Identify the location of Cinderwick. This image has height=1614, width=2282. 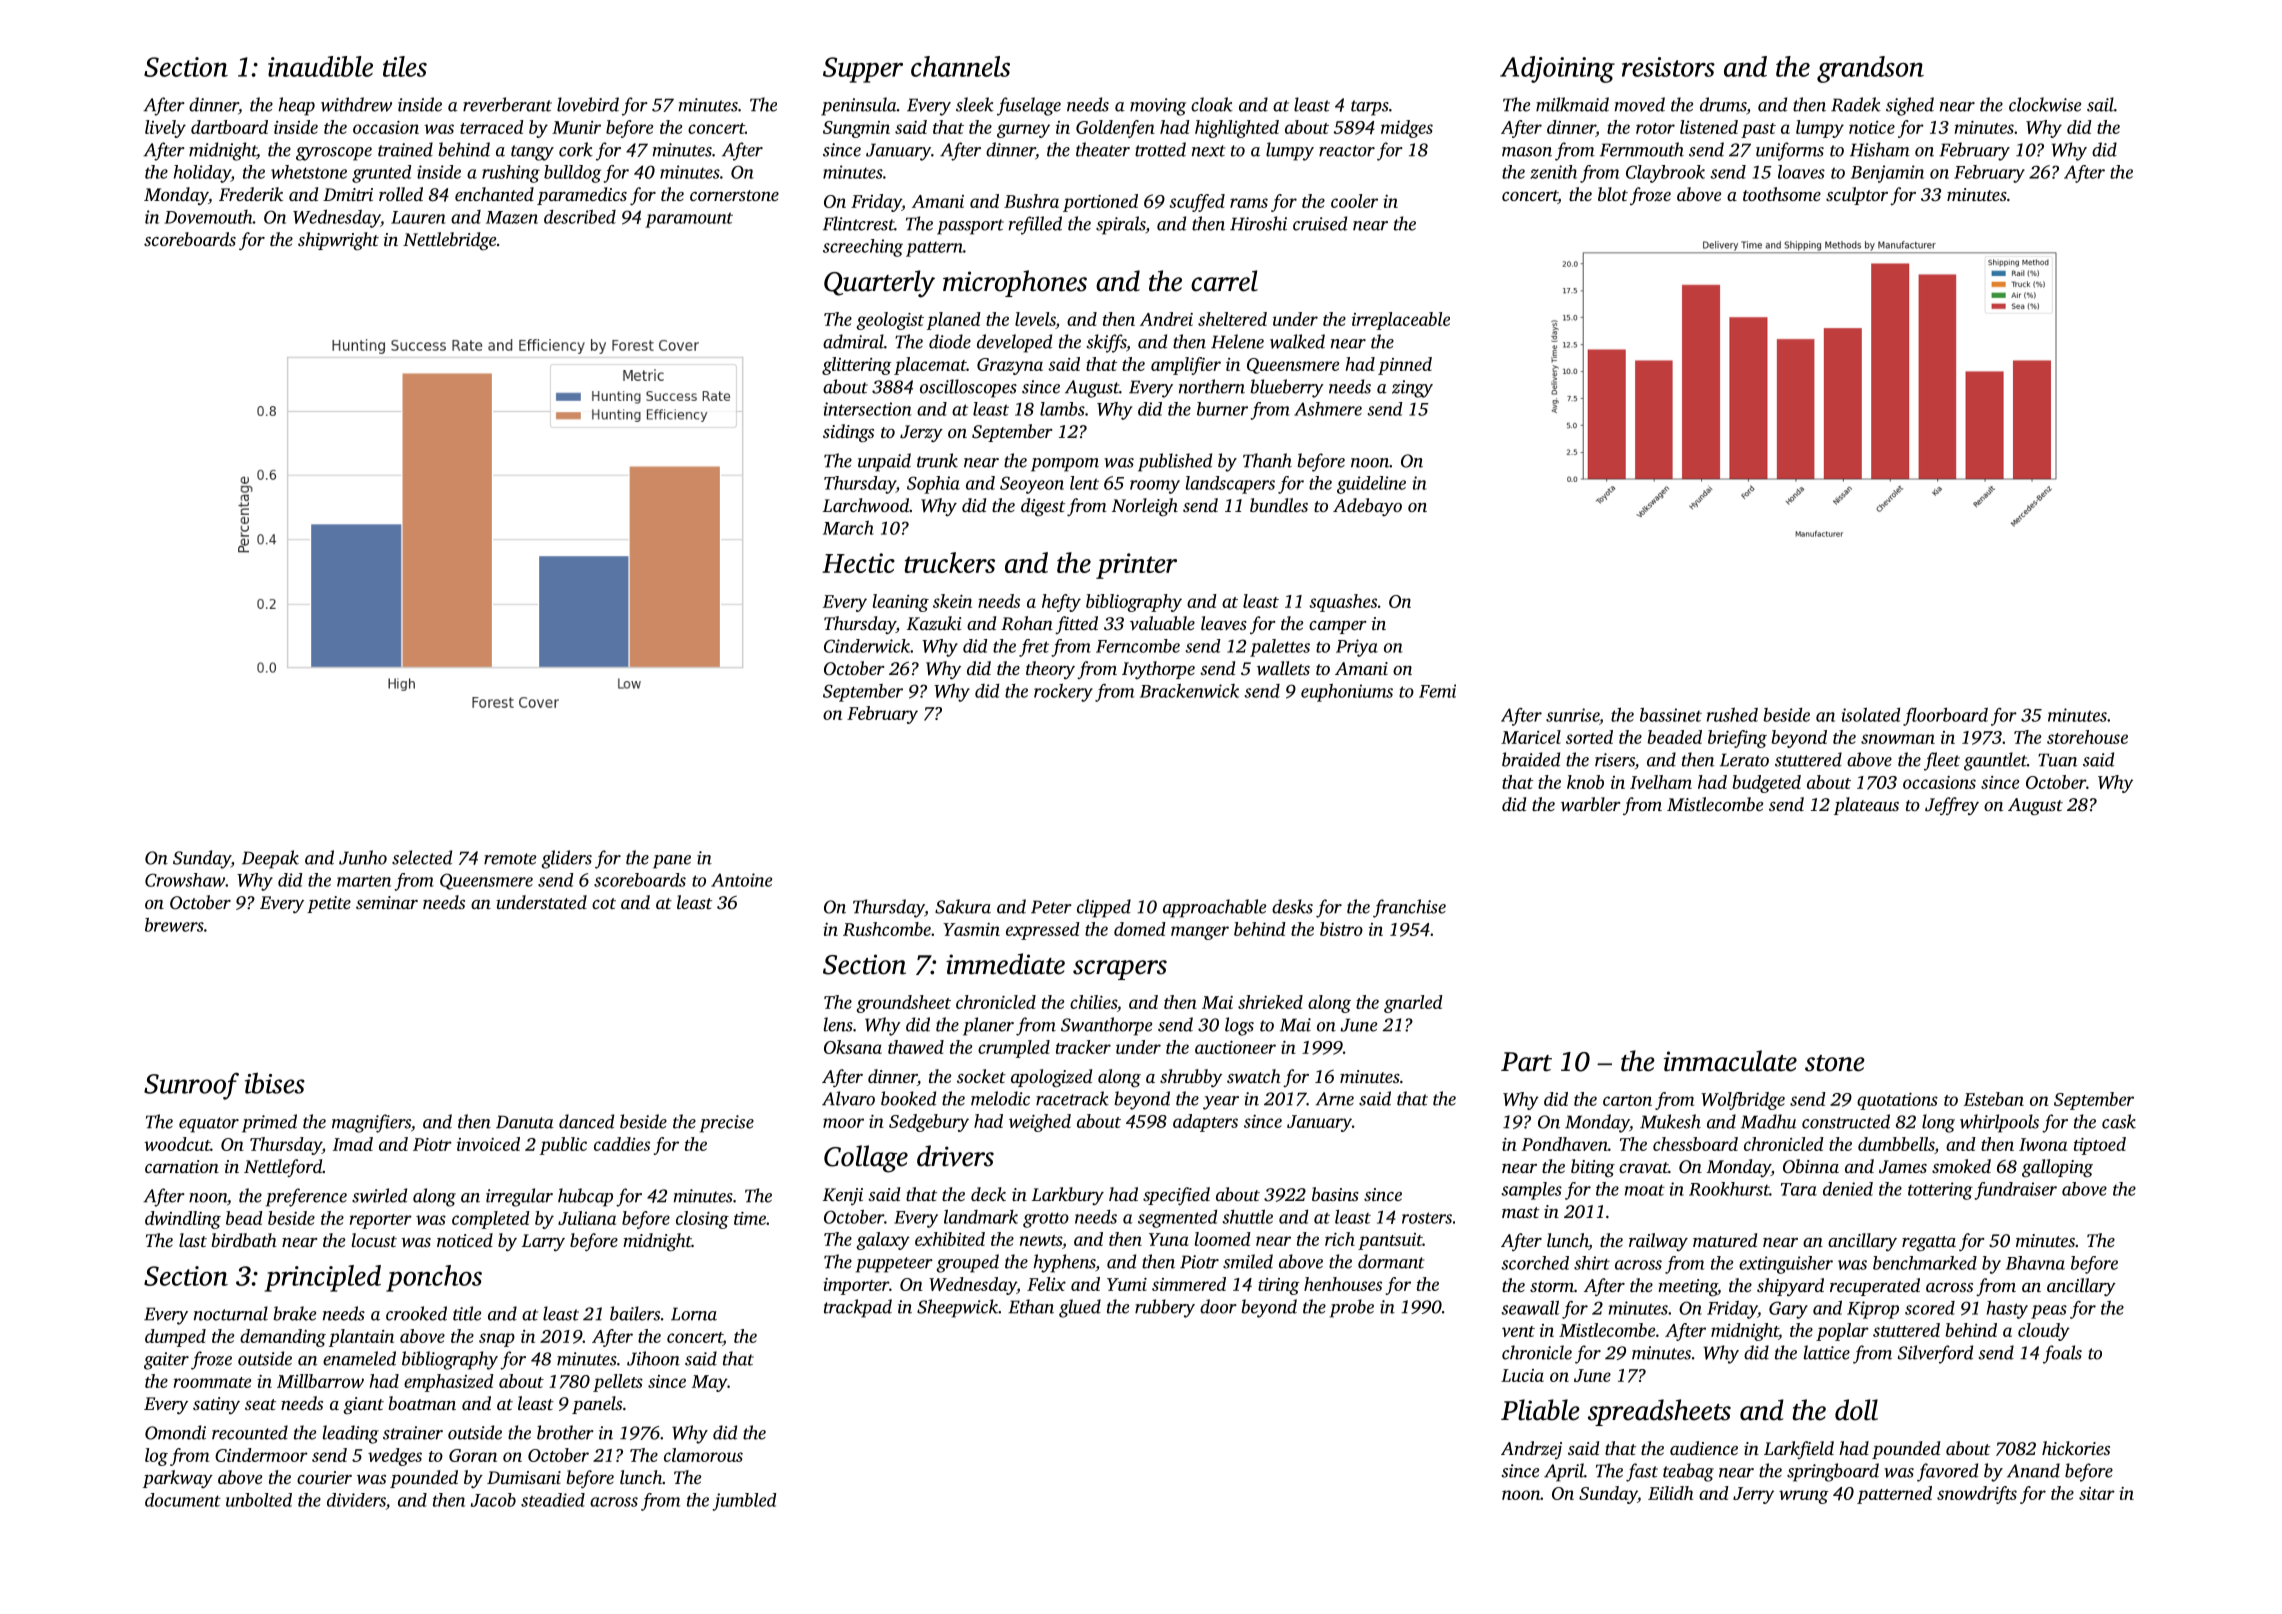
(867, 646).
